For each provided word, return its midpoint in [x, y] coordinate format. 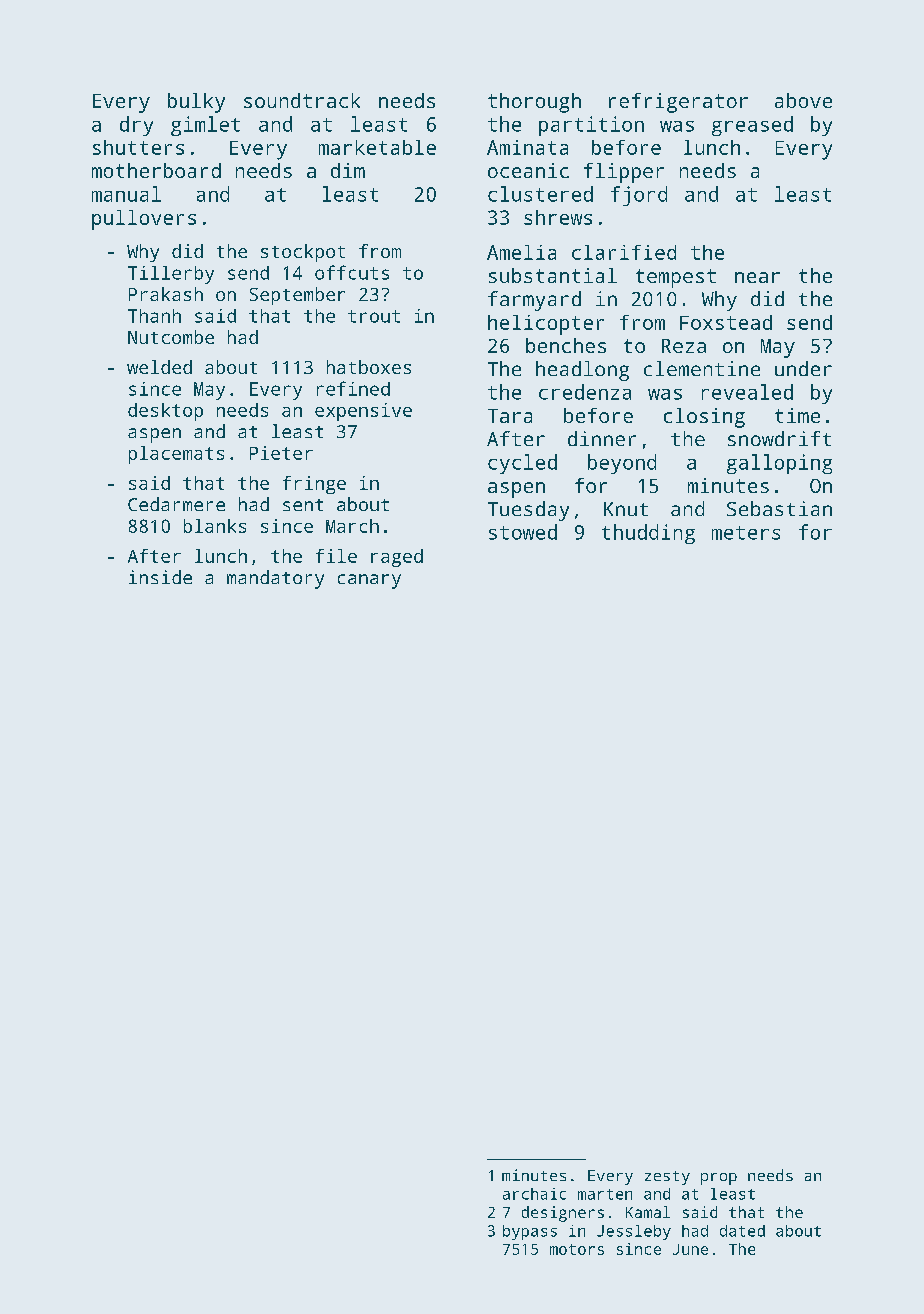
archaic [534, 1194]
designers [563, 1214]
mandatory [275, 579]
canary [369, 581]
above [803, 100]
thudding [648, 534]
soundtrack [302, 100]
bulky [196, 103]
